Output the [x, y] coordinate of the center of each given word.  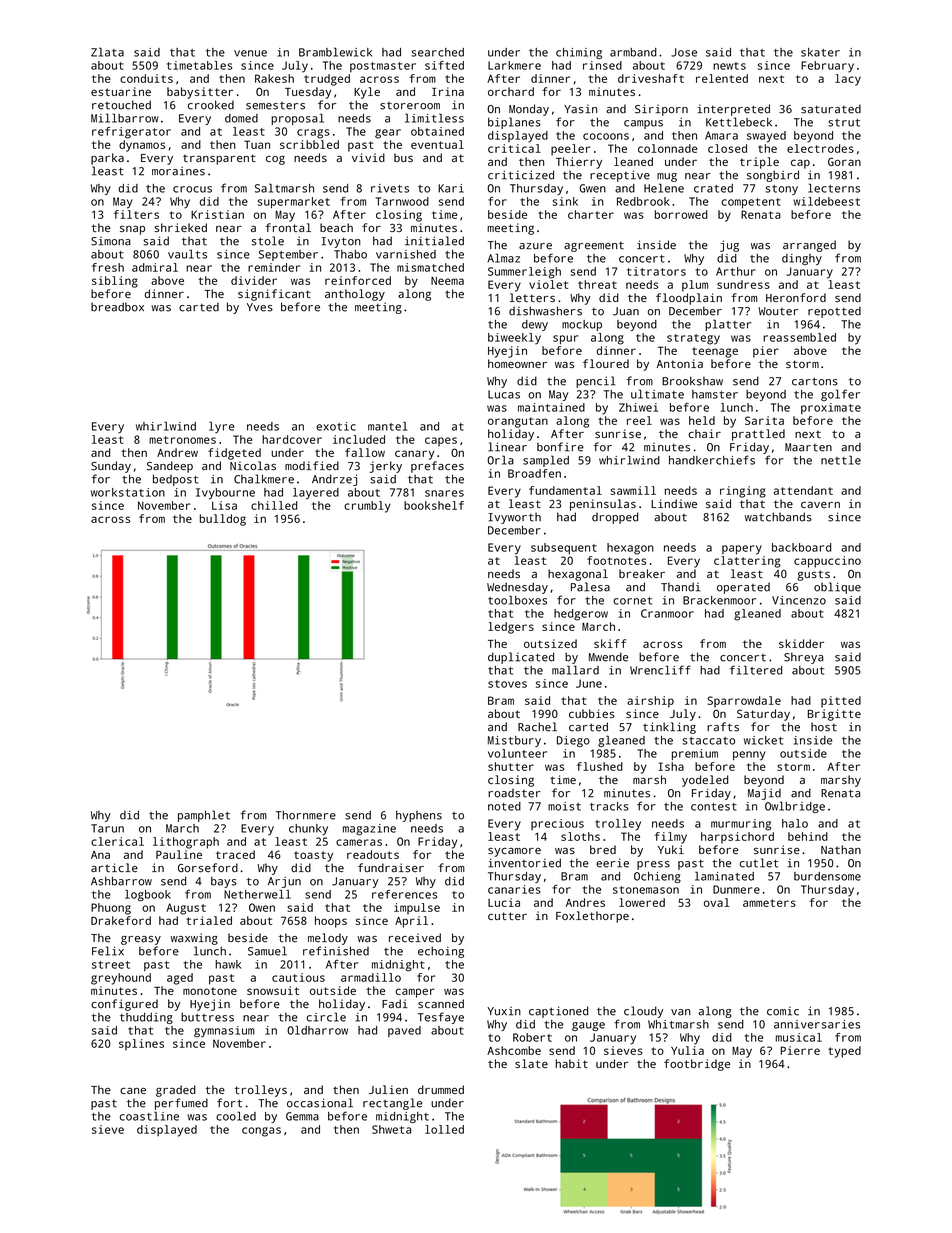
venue [250, 53]
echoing [441, 952]
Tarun [107, 828]
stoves [507, 684]
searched [437, 52]
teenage [715, 352]
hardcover [292, 439]
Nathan [841, 849]
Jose [684, 52]
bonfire [560, 447]
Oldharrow [317, 1030]
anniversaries [817, 1024]
